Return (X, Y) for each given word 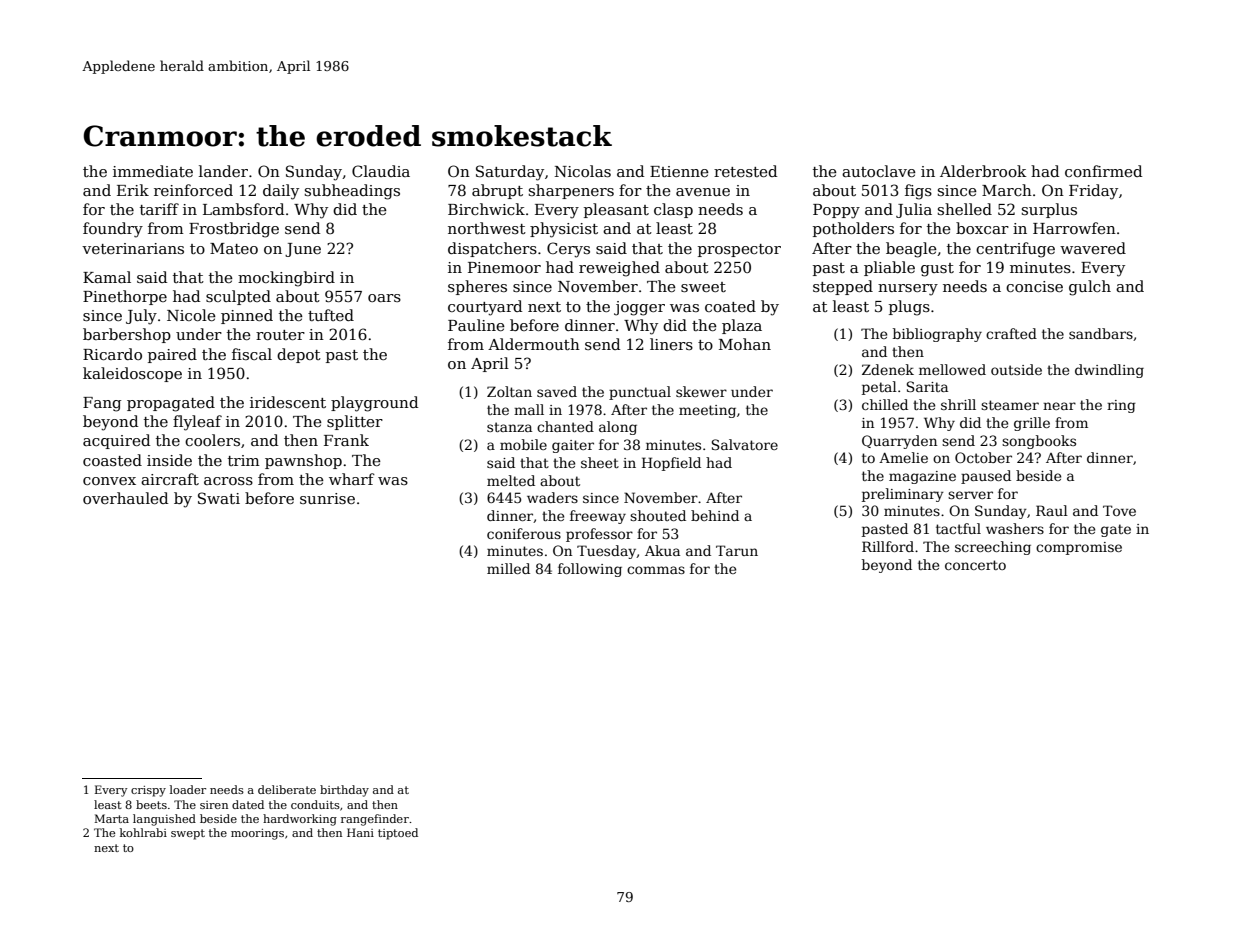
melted (511, 480)
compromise (1079, 548)
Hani (360, 832)
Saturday (510, 173)
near (1059, 406)
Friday (1093, 192)
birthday (344, 791)
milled (508, 568)
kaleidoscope (132, 374)
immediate (153, 171)
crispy (148, 791)
